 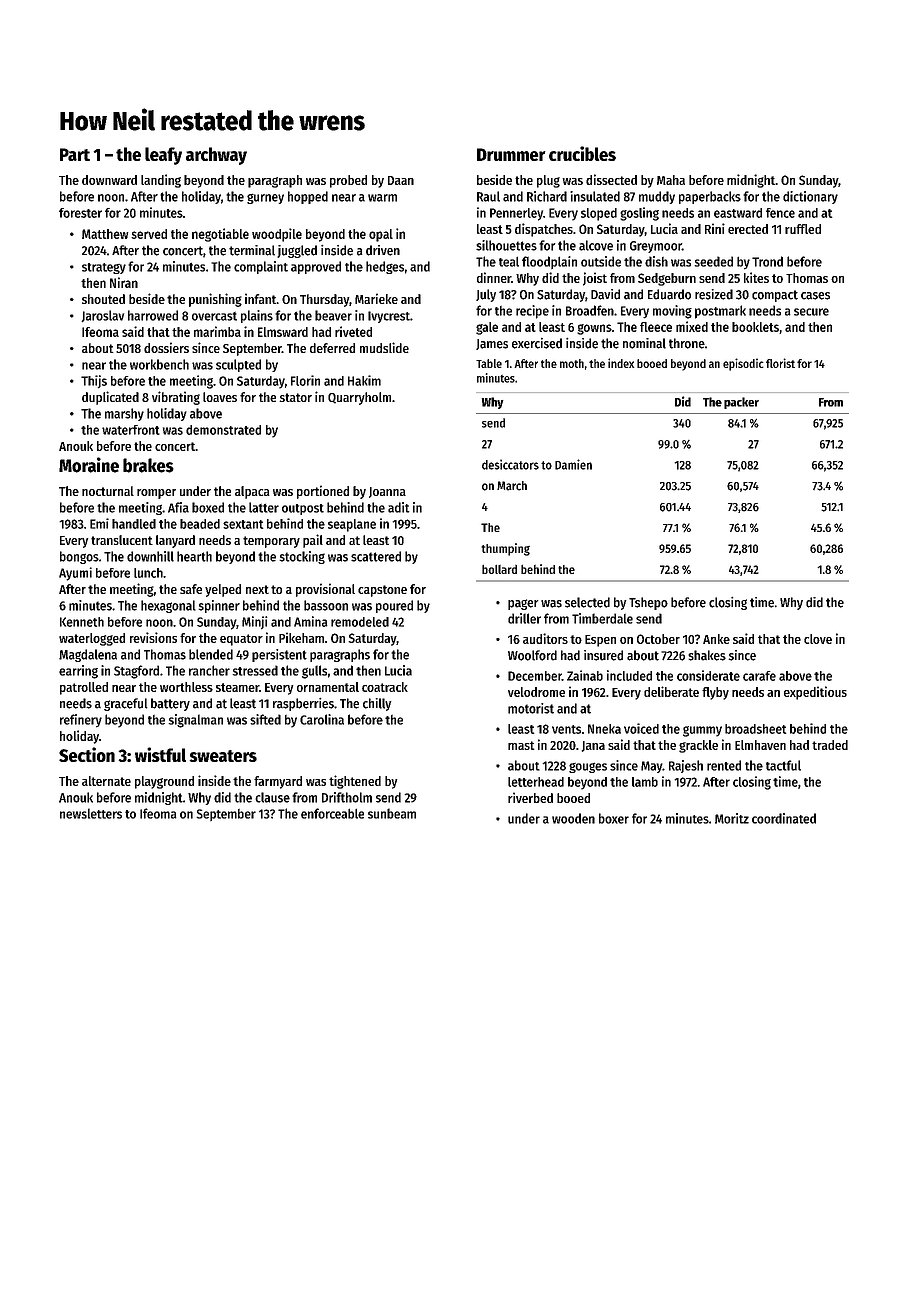 I want to click on demonstrated, so click(x=223, y=430).
